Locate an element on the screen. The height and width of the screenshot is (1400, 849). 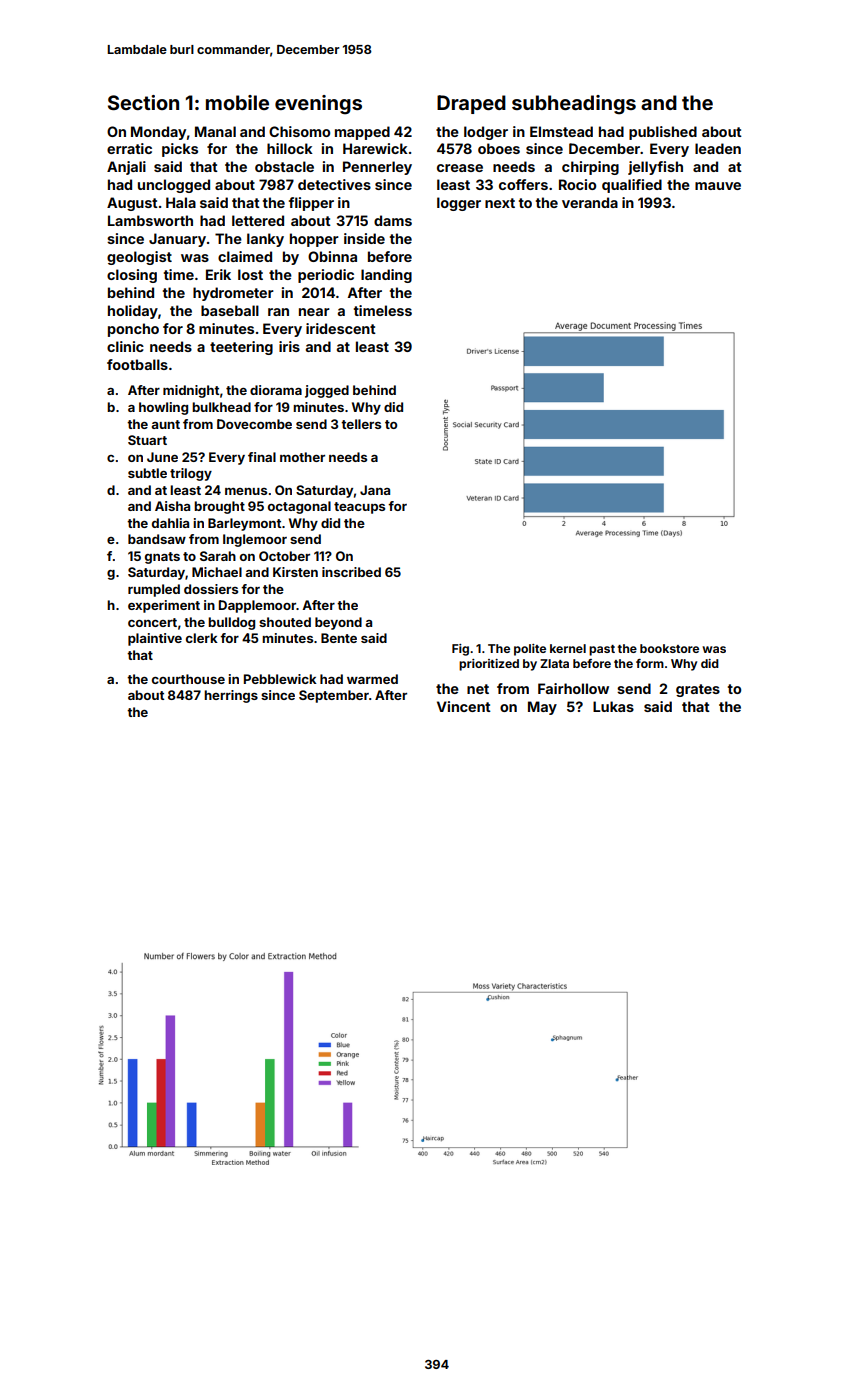
bookstore is located at coordinates (669, 648).
